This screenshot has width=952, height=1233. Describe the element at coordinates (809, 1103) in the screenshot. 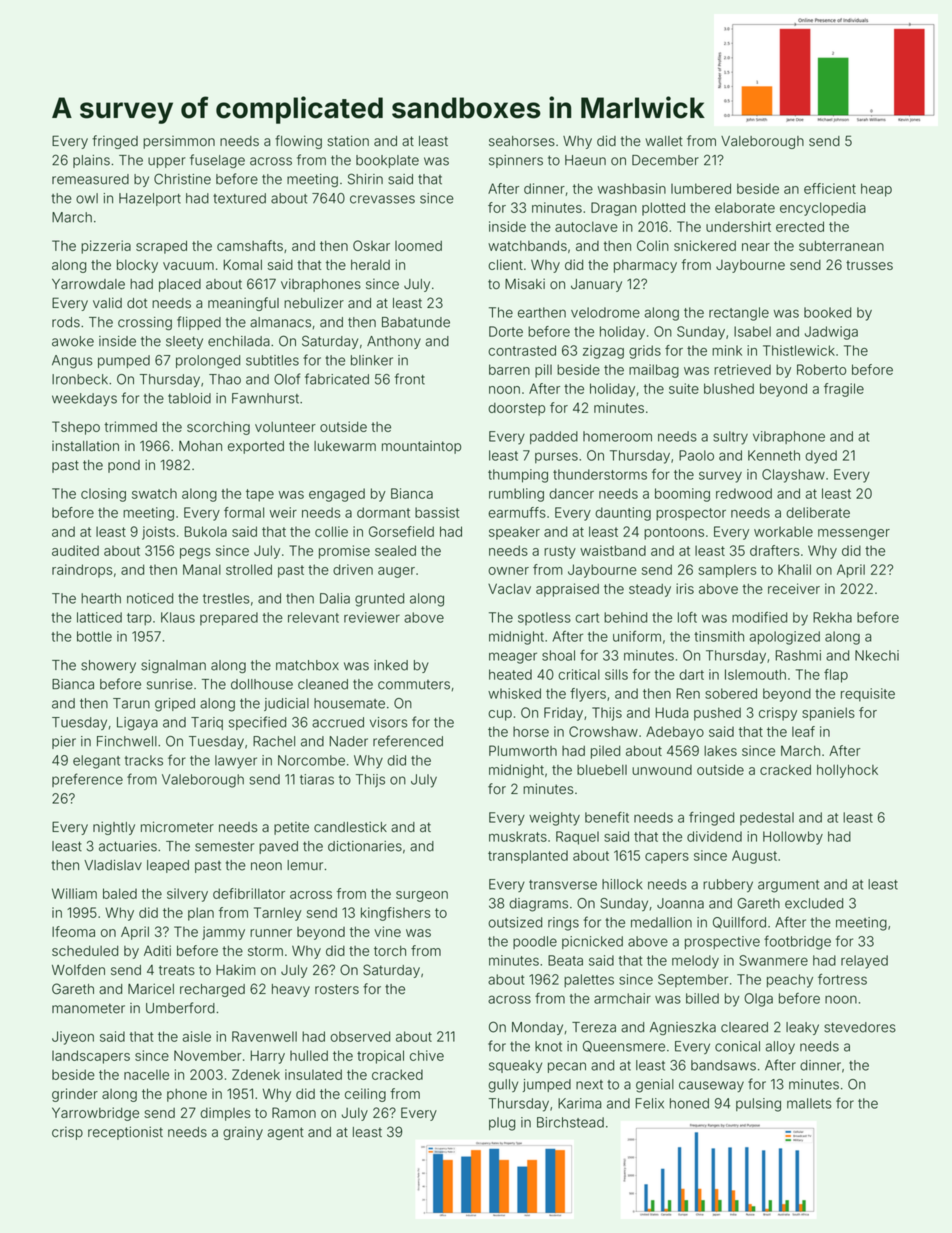

I see `mallets` at that location.
